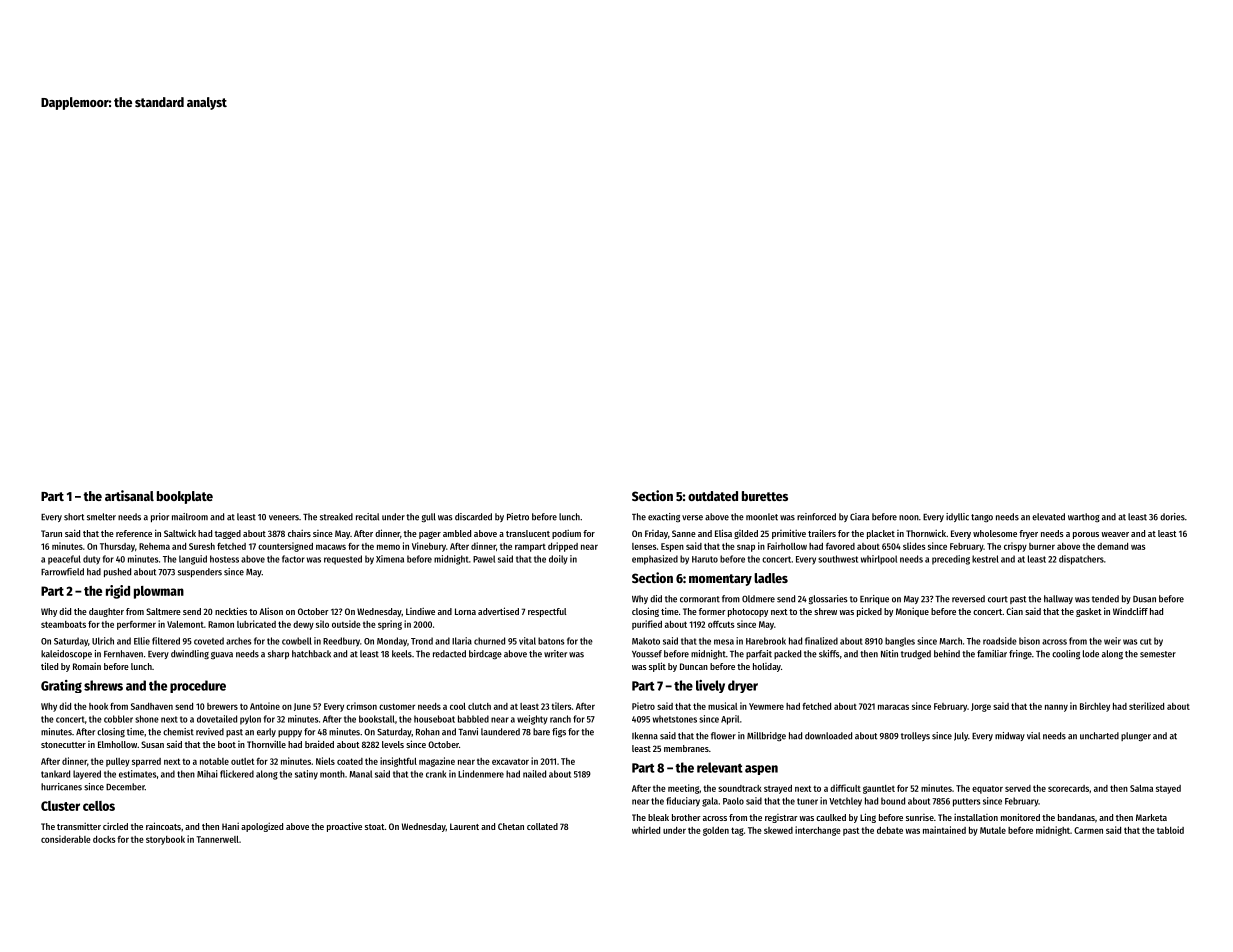 The width and height of the screenshot is (1233, 952). What do you see at coordinates (479, 706) in the screenshot?
I see `clutch` at bounding box center [479, 706].
